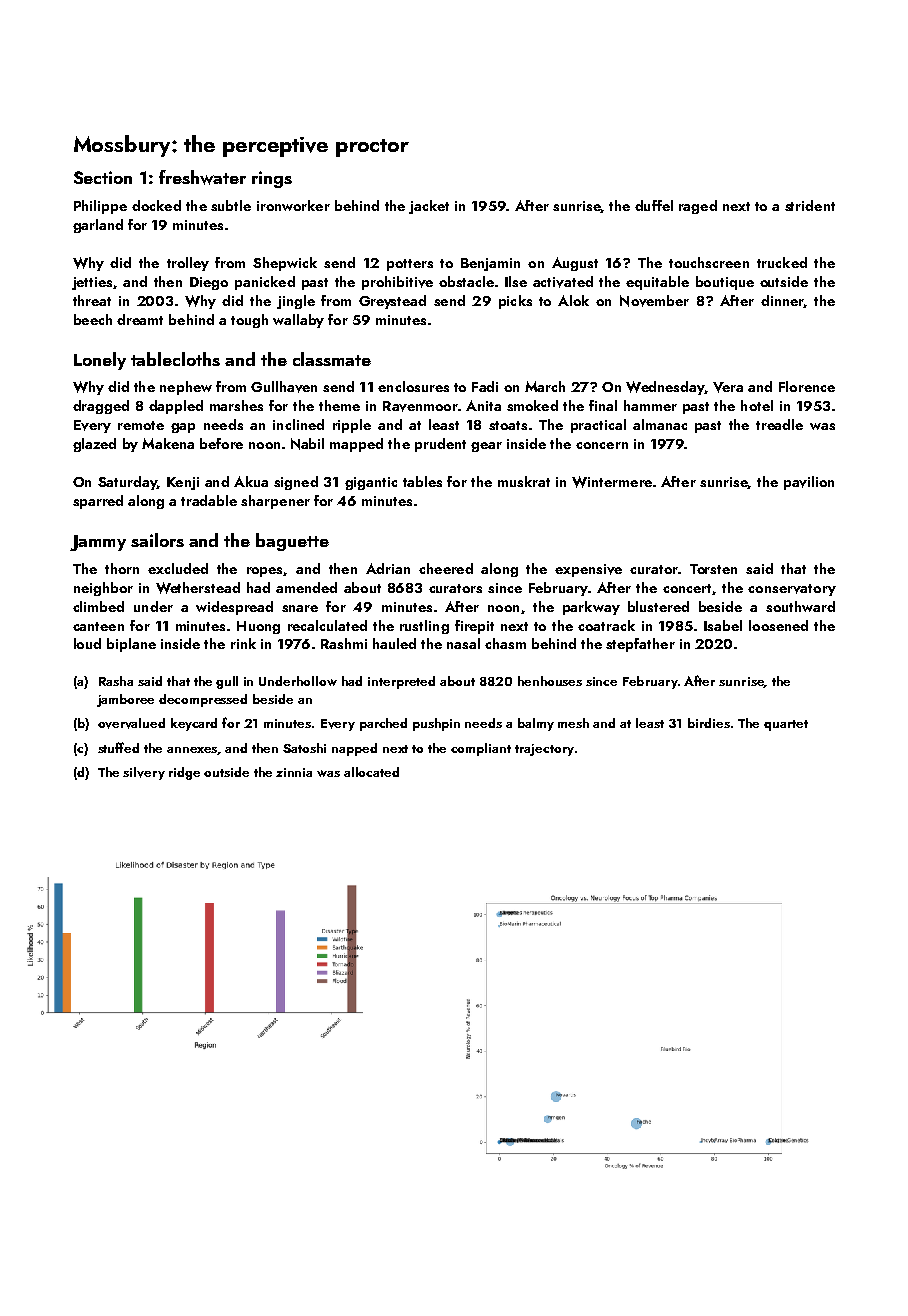  Describe the element at coordinates (94, 445) in the document. I see `glazed` at that location.
